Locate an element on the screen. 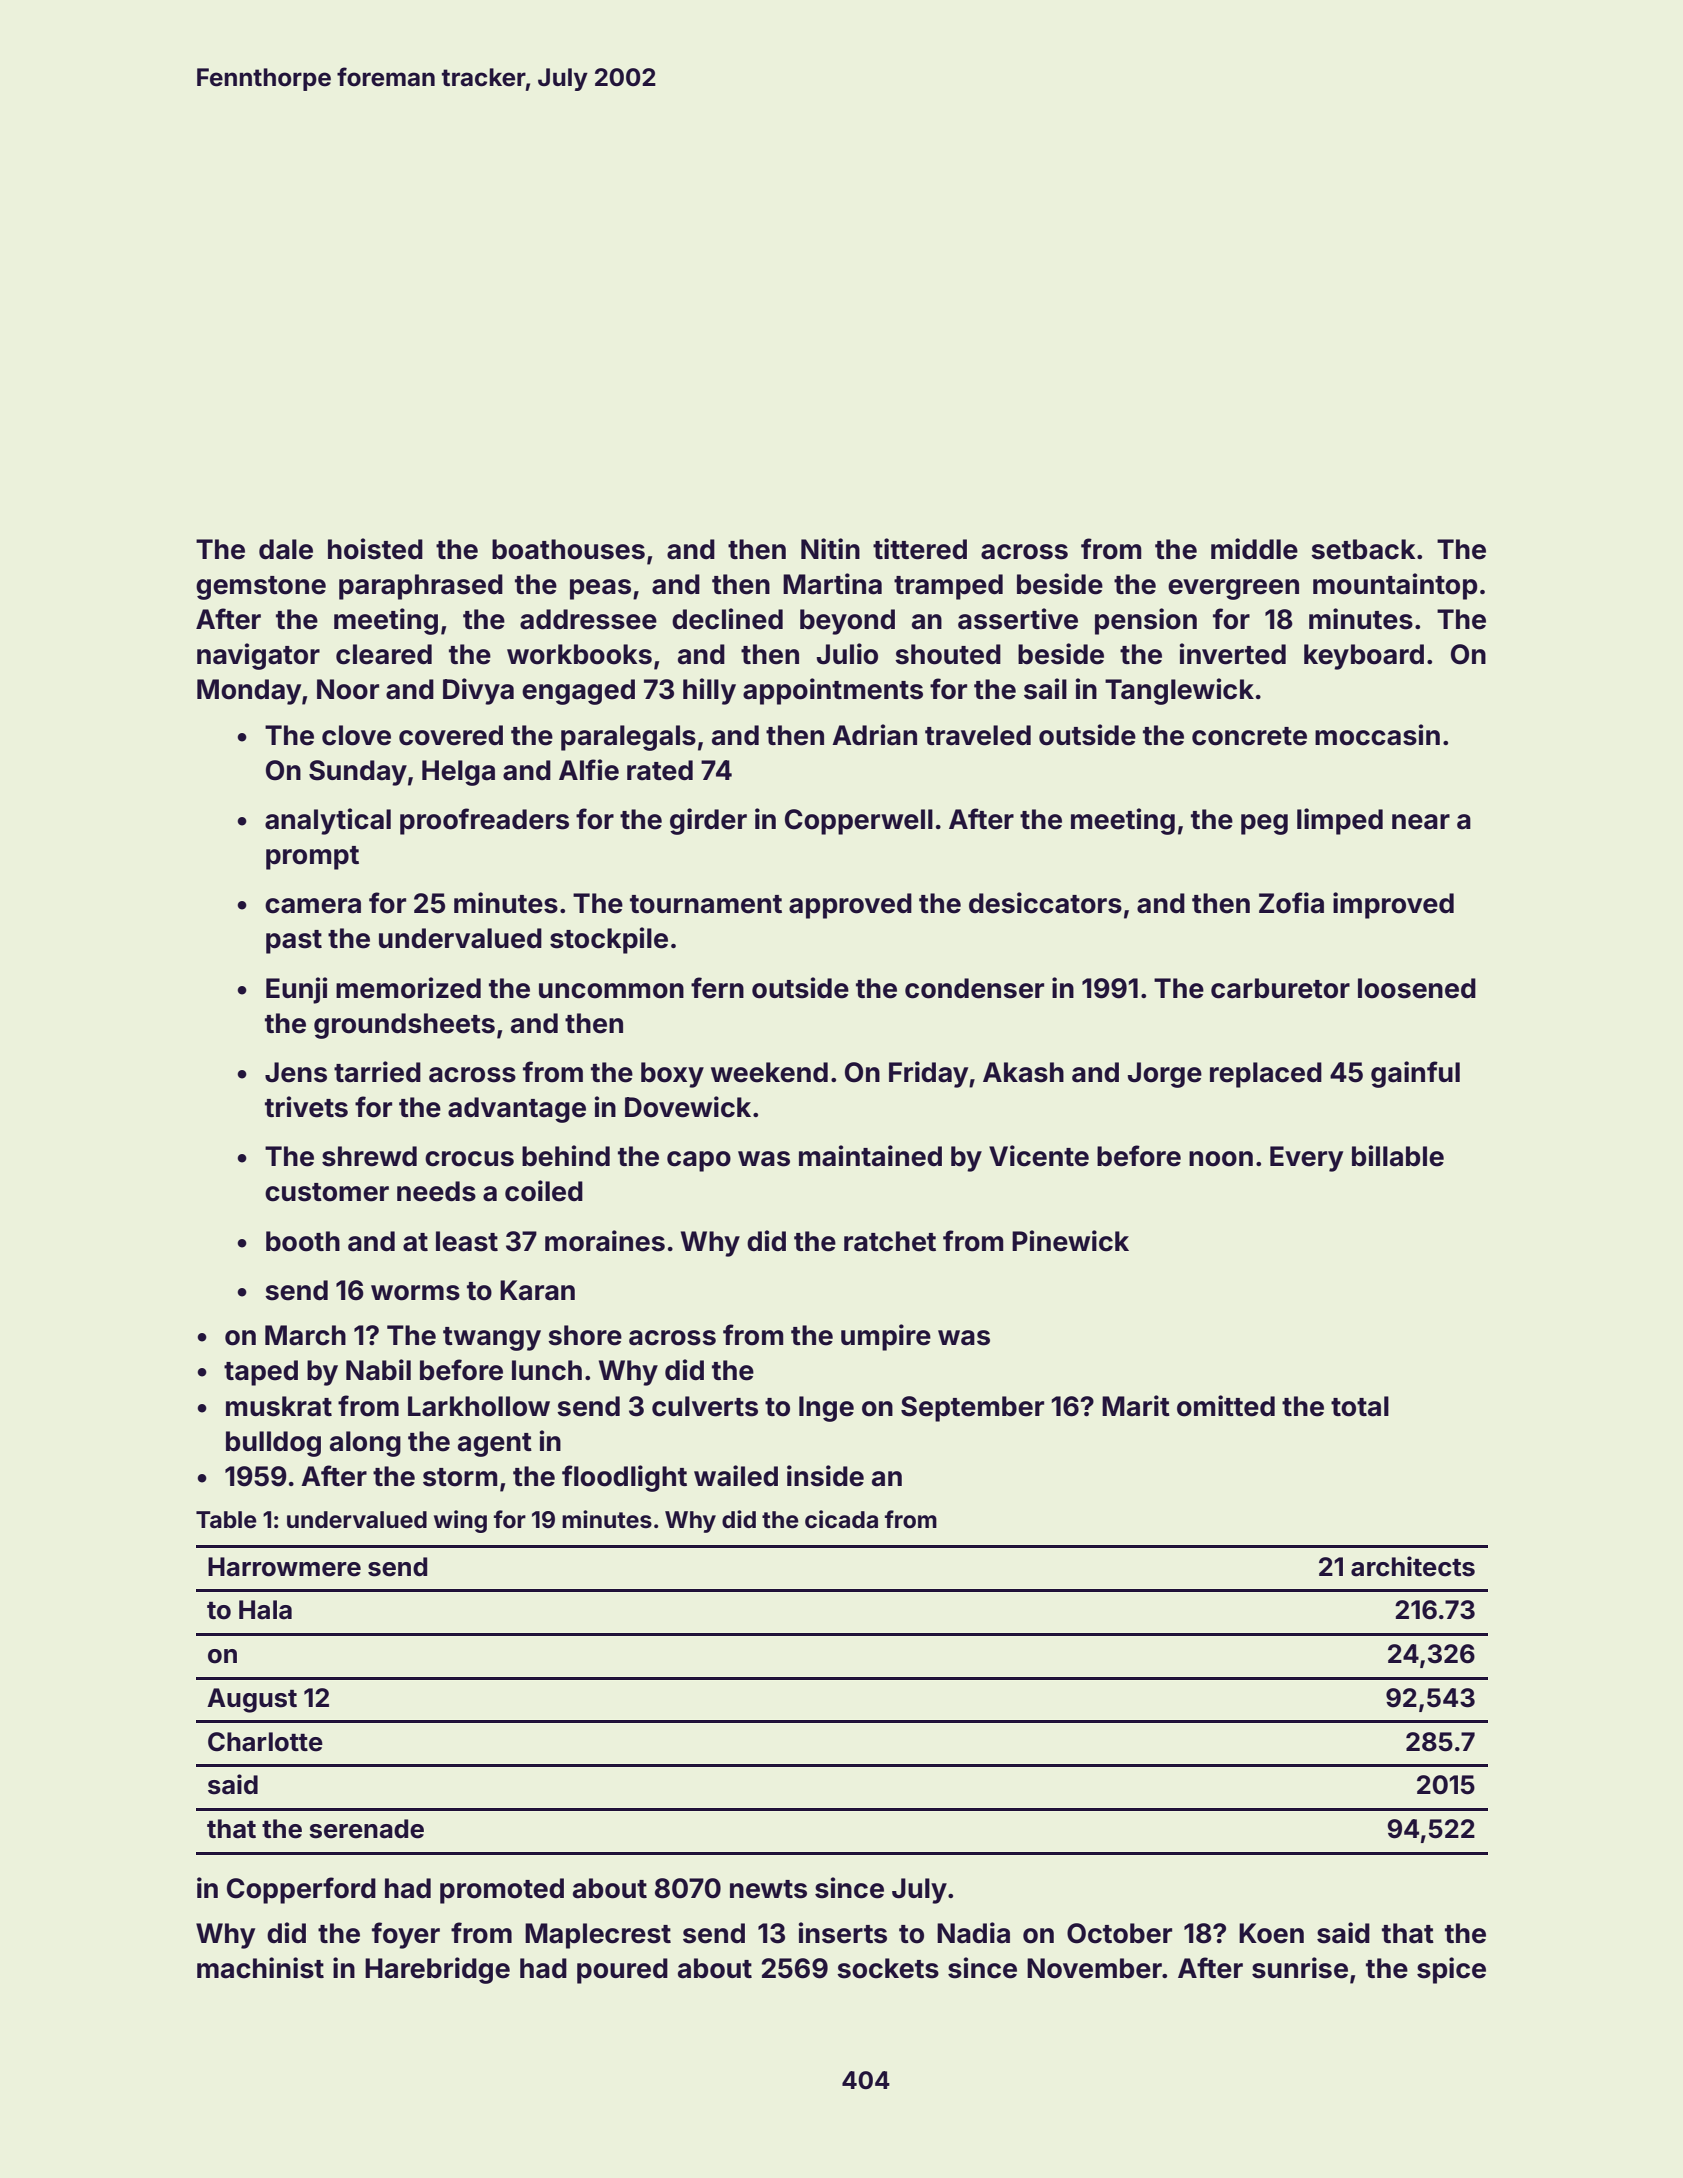 This screenshot has width=1683, height=2178. cicada is located at coordinates (841, 1519).
